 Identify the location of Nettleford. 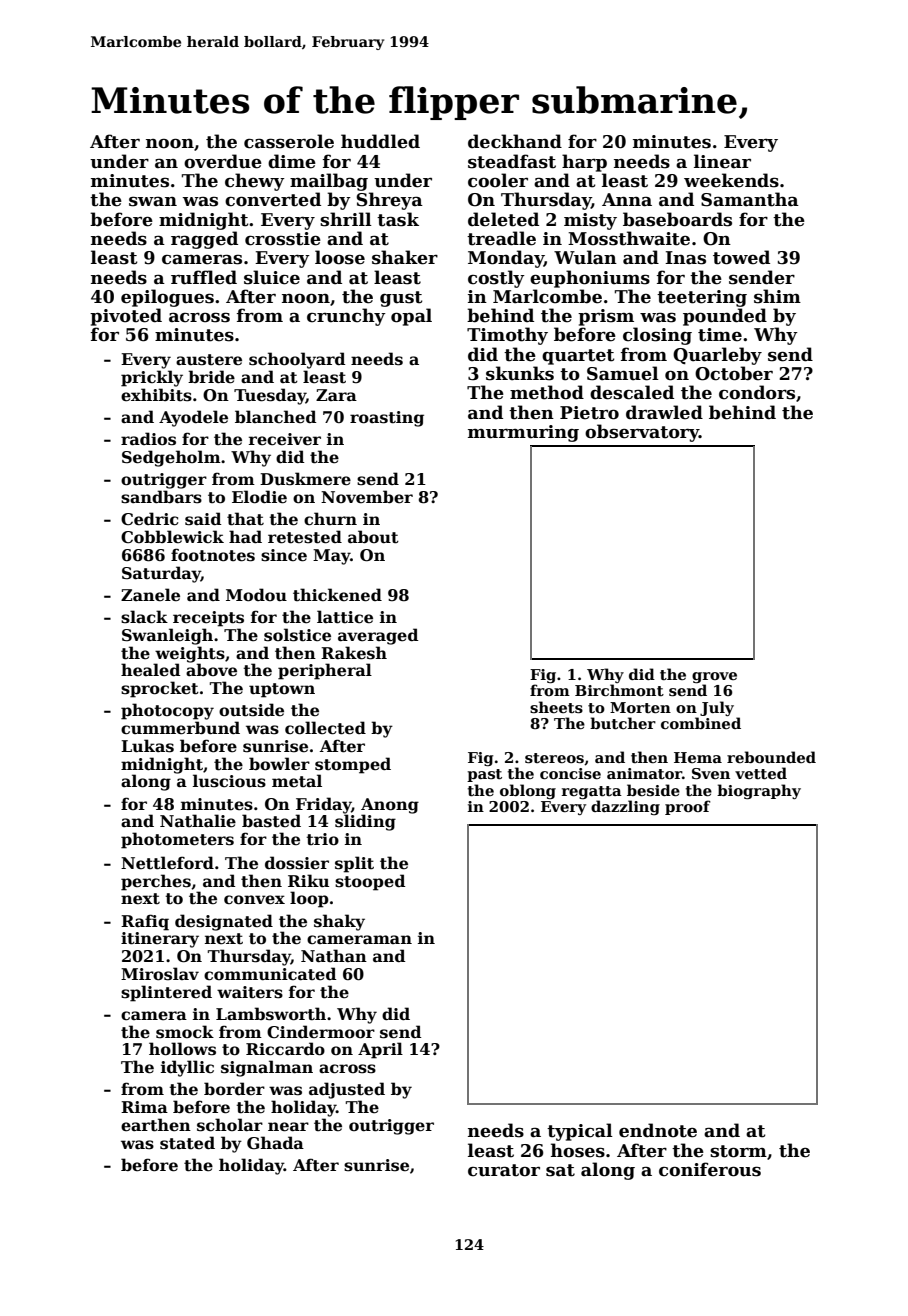
(167, 863).
